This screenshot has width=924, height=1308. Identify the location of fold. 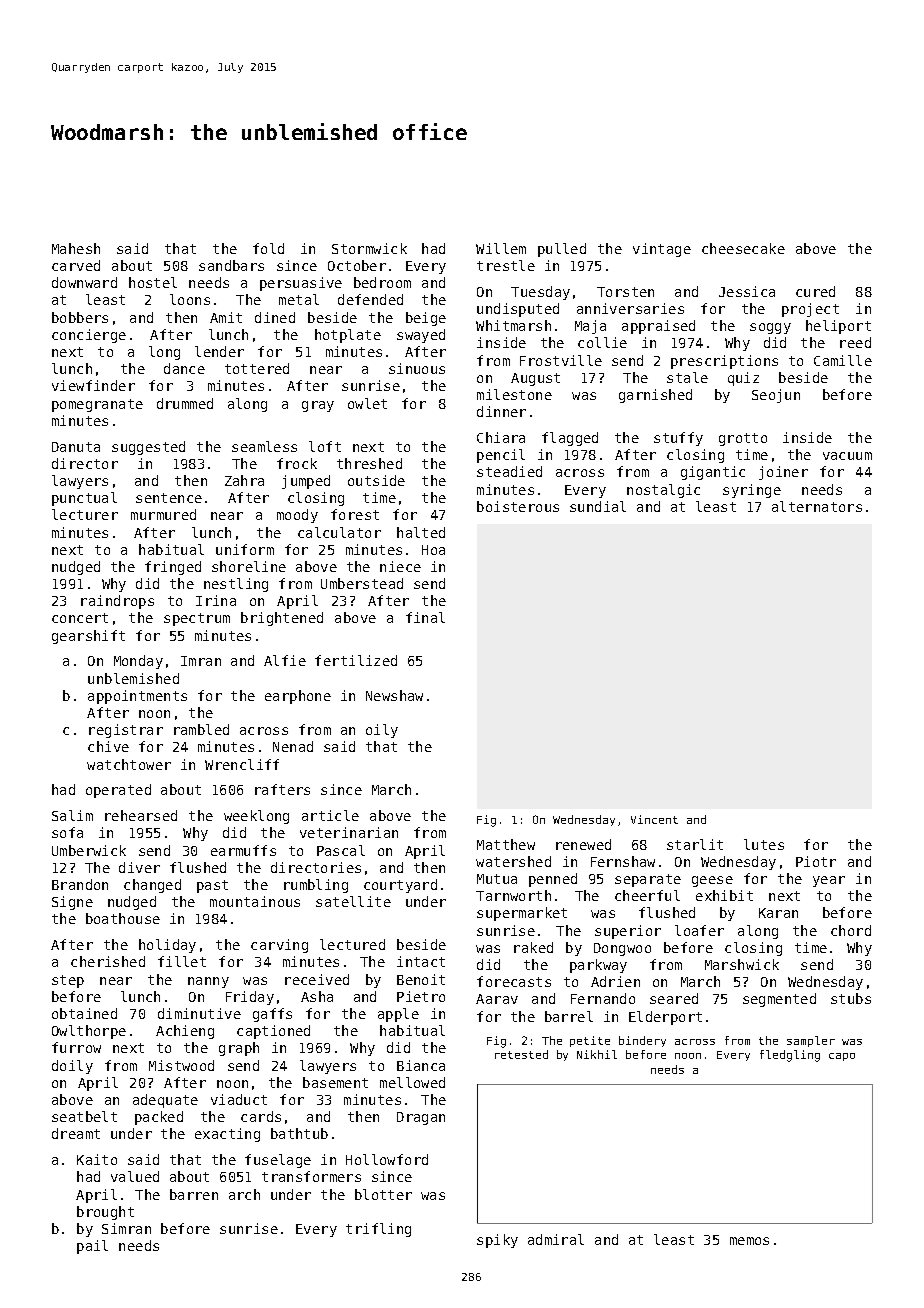
(268, 248).
